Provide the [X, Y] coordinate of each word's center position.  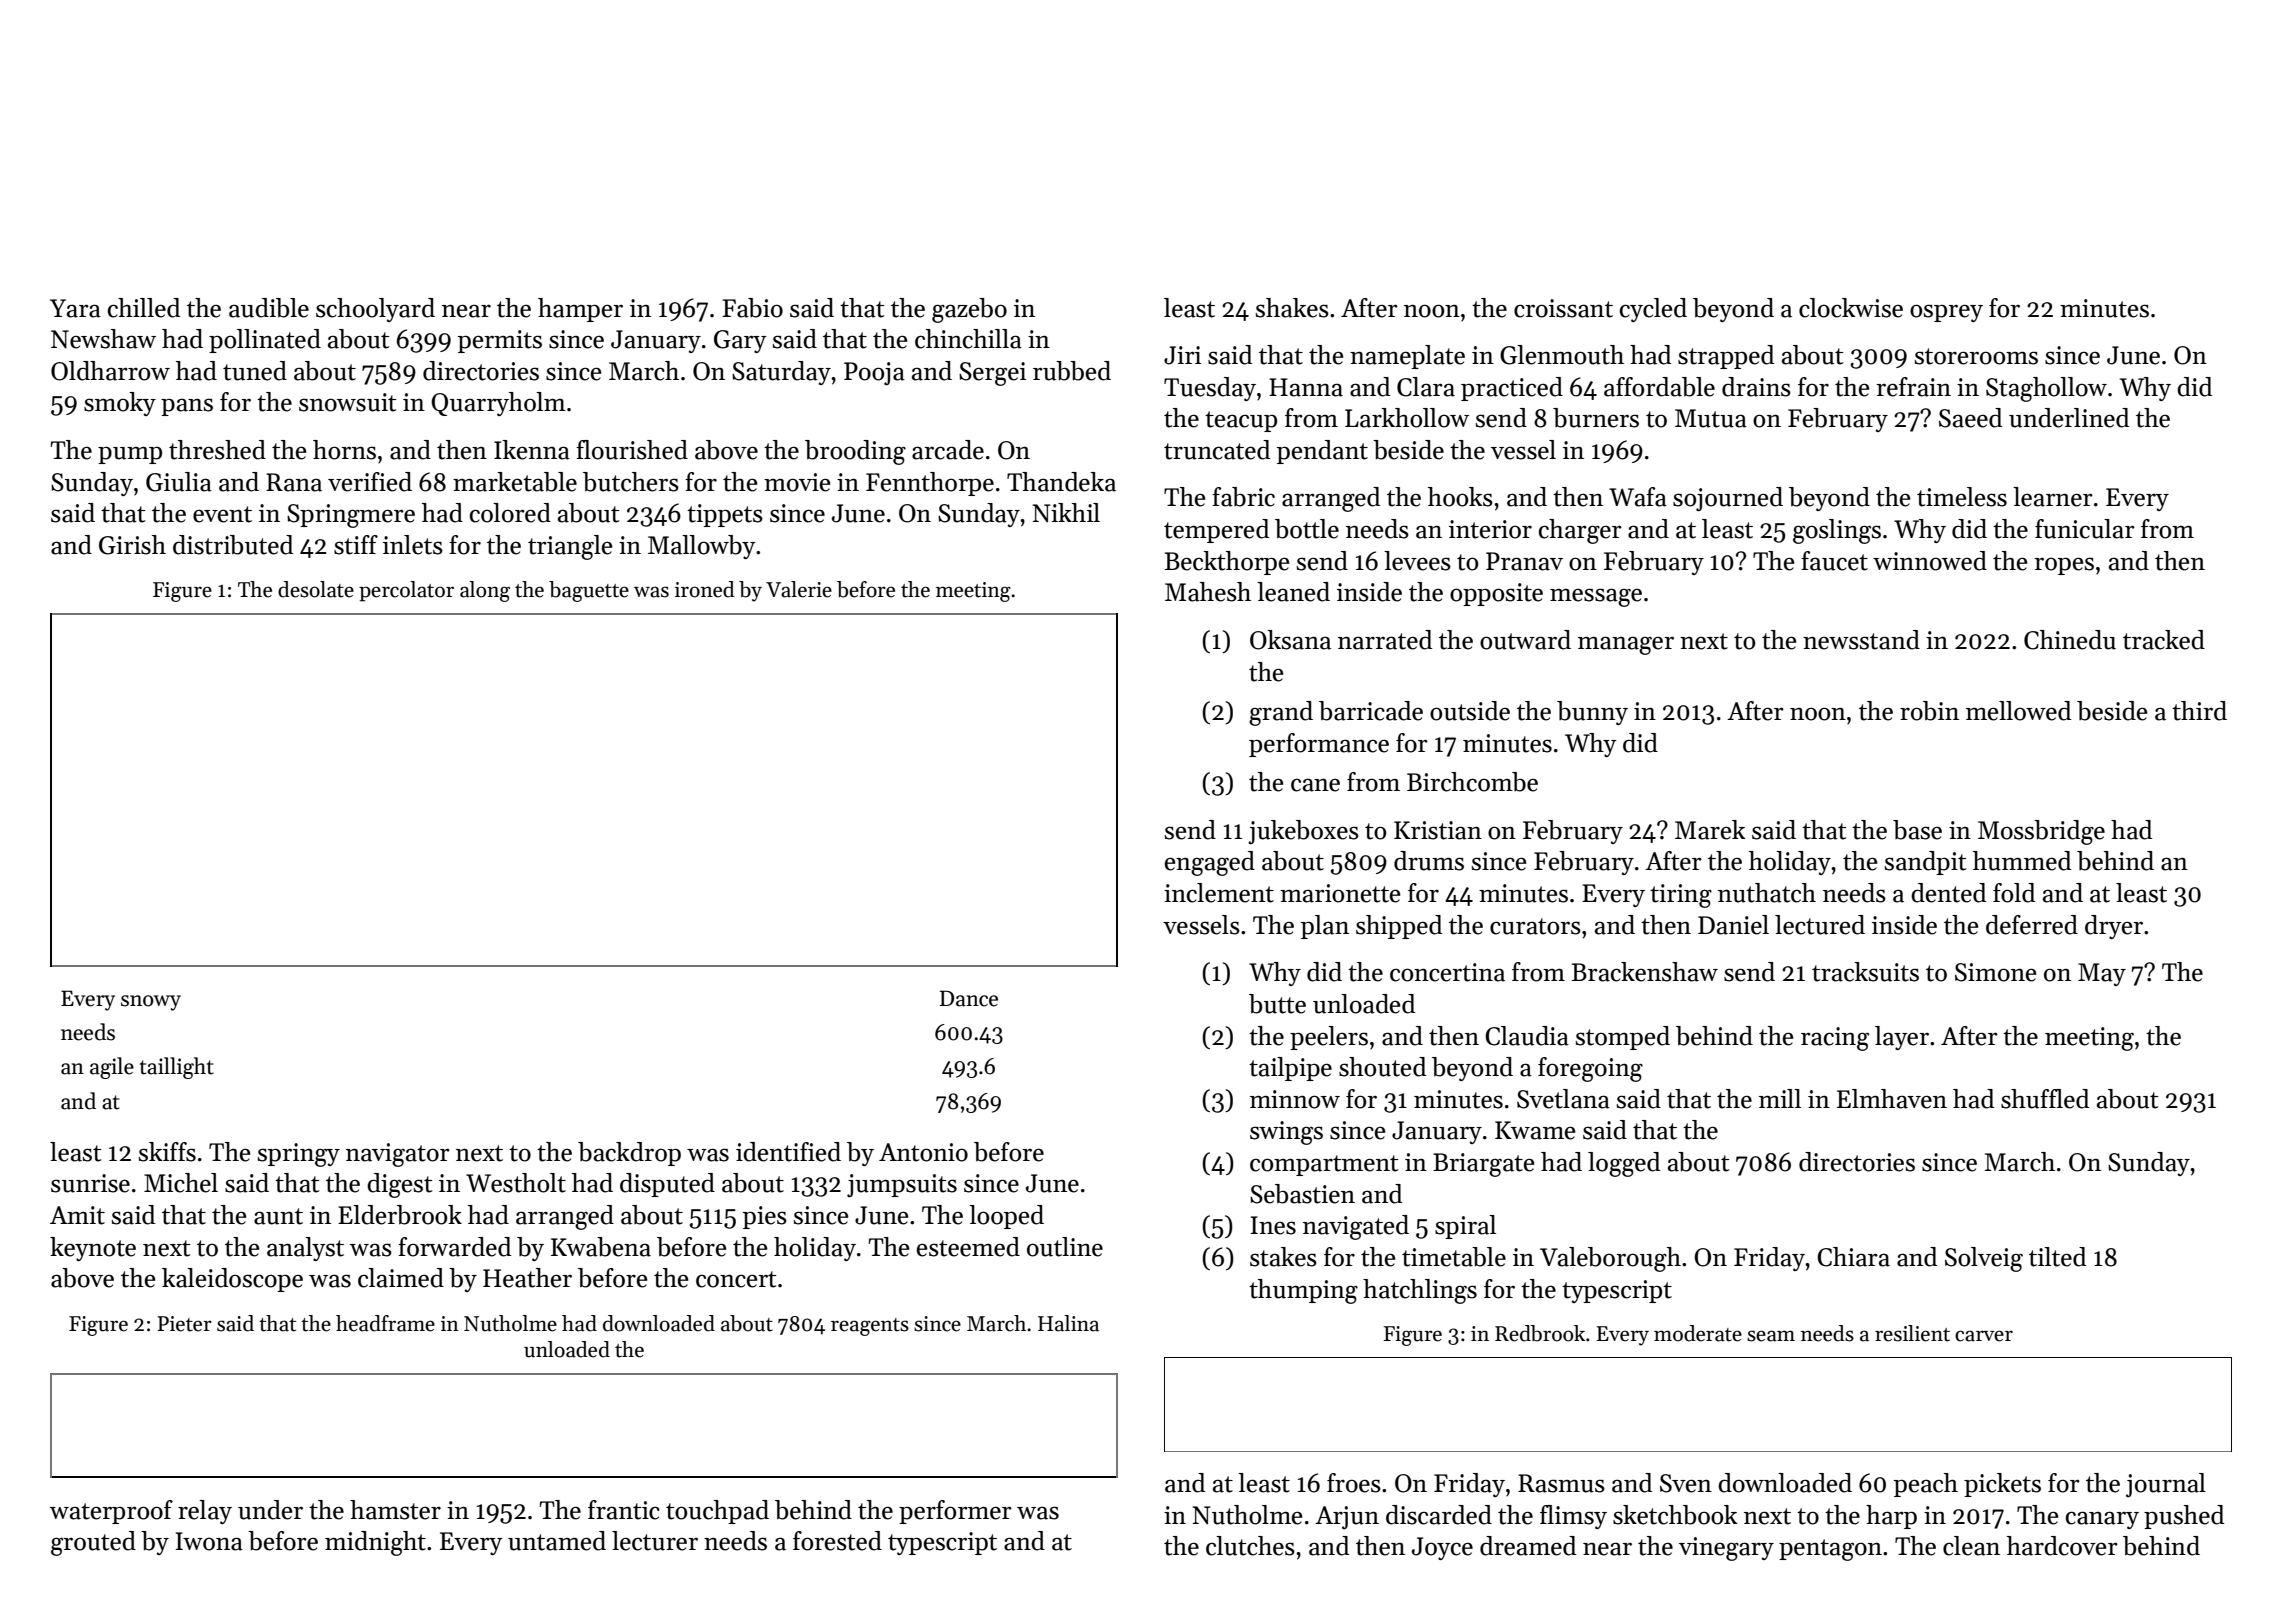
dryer [2114, 927]
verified [370, 482]
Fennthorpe [930, 484]
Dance [969, 998]
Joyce [1442, 1548]
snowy [151, 1003]
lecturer [655, 1541]
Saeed [1970, 418]
